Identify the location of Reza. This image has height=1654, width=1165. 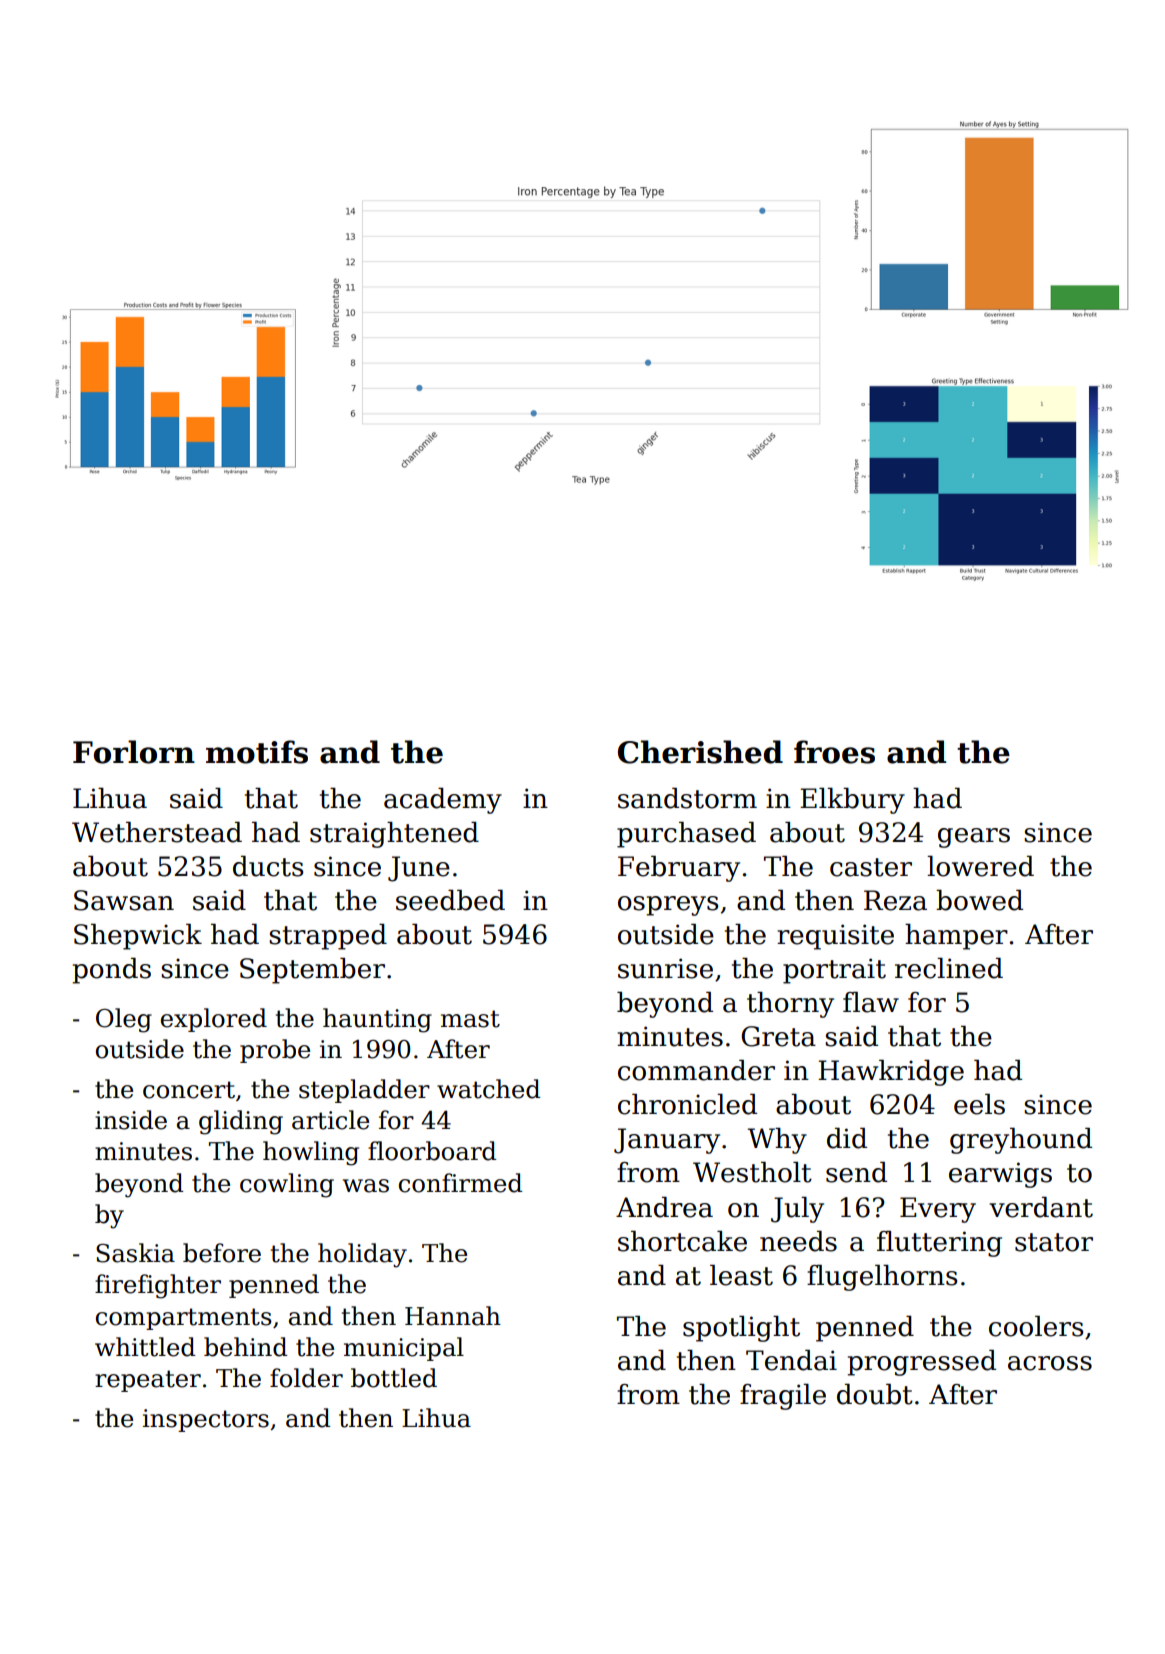
(895, 900).
